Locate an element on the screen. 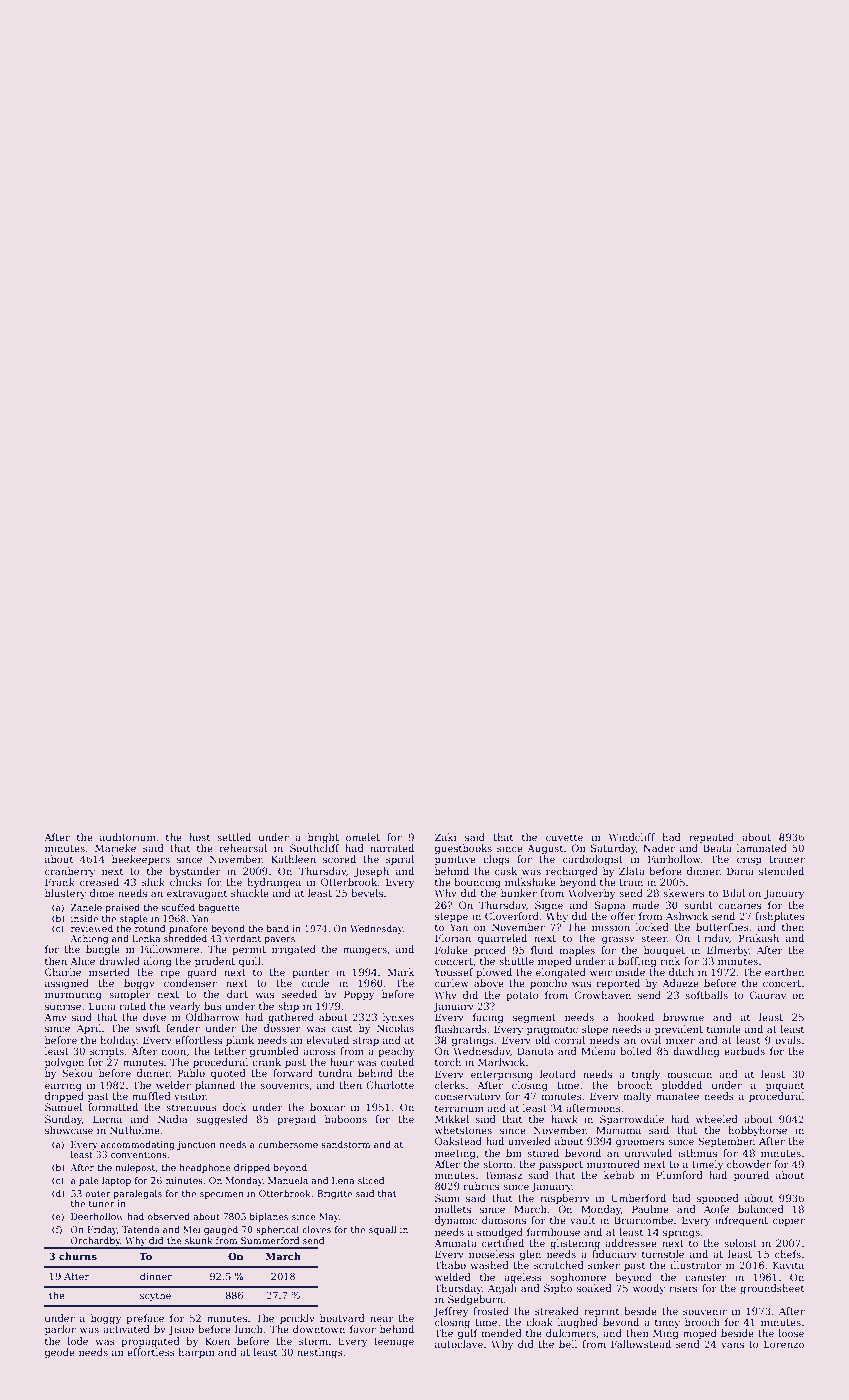 The image size is (849, 1400). parlor is located at coordinates (60, 1330).
